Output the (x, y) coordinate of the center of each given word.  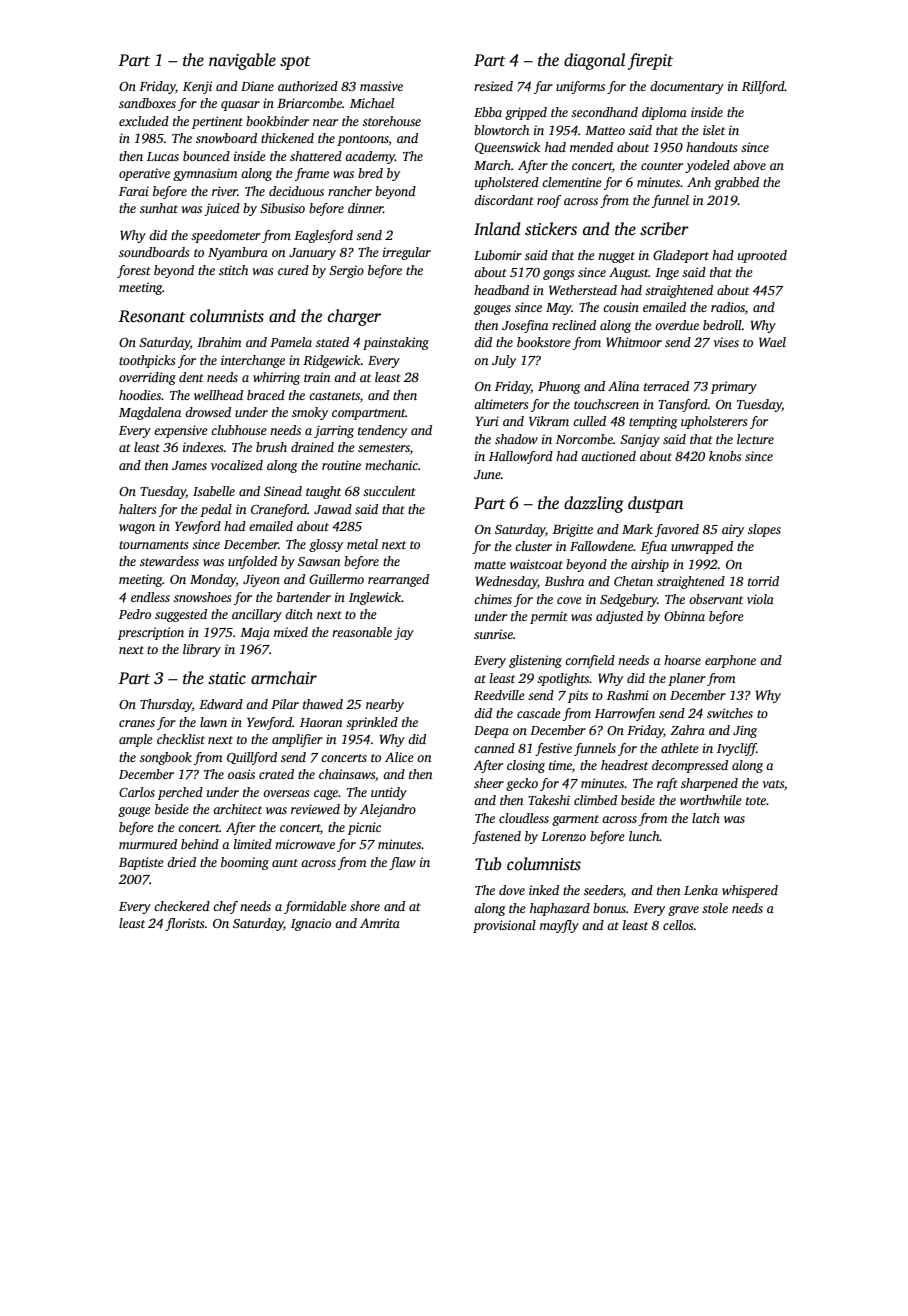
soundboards (154, 252)
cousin (621, 307)
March (492, 165)
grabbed (736, 183)
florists (184, 924)
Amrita (380, 923)
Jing (745, 731)
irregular (407, 253)
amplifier (297, 740)
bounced (206, 156)
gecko (522, 784)
